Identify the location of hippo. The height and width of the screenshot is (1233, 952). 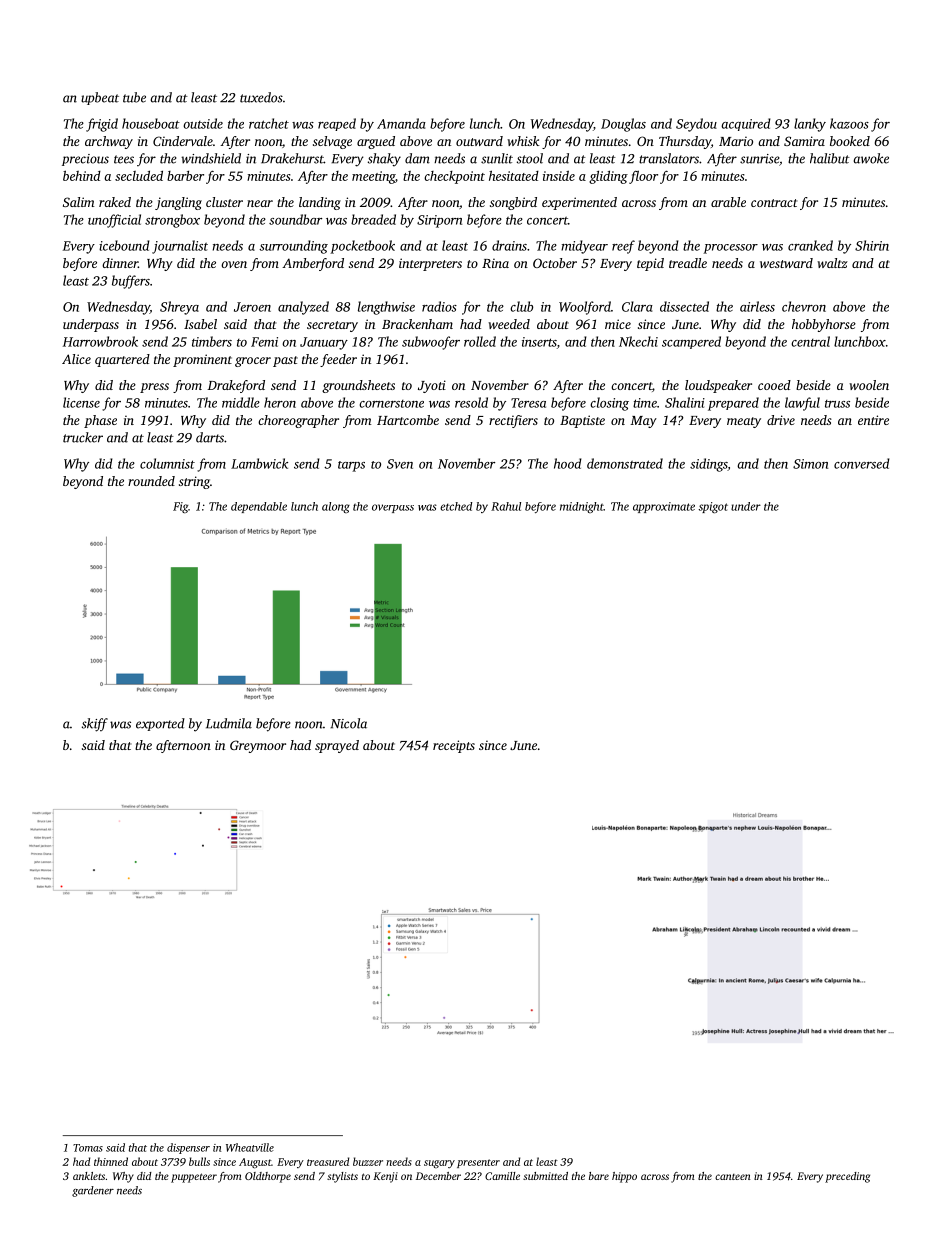
(624, 1177).
